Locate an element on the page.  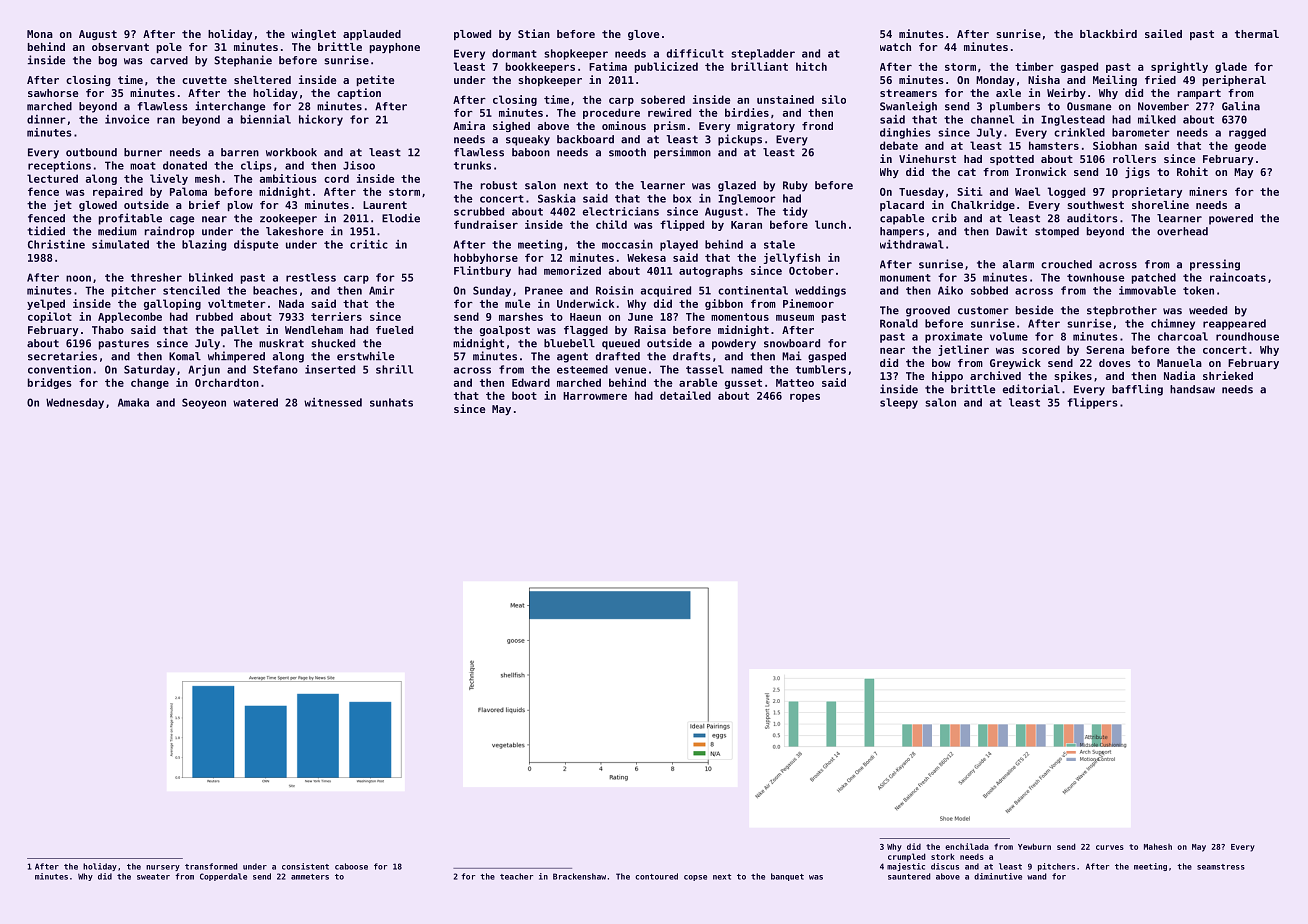
Brackenshaw is located at coordinates (579, 876).
